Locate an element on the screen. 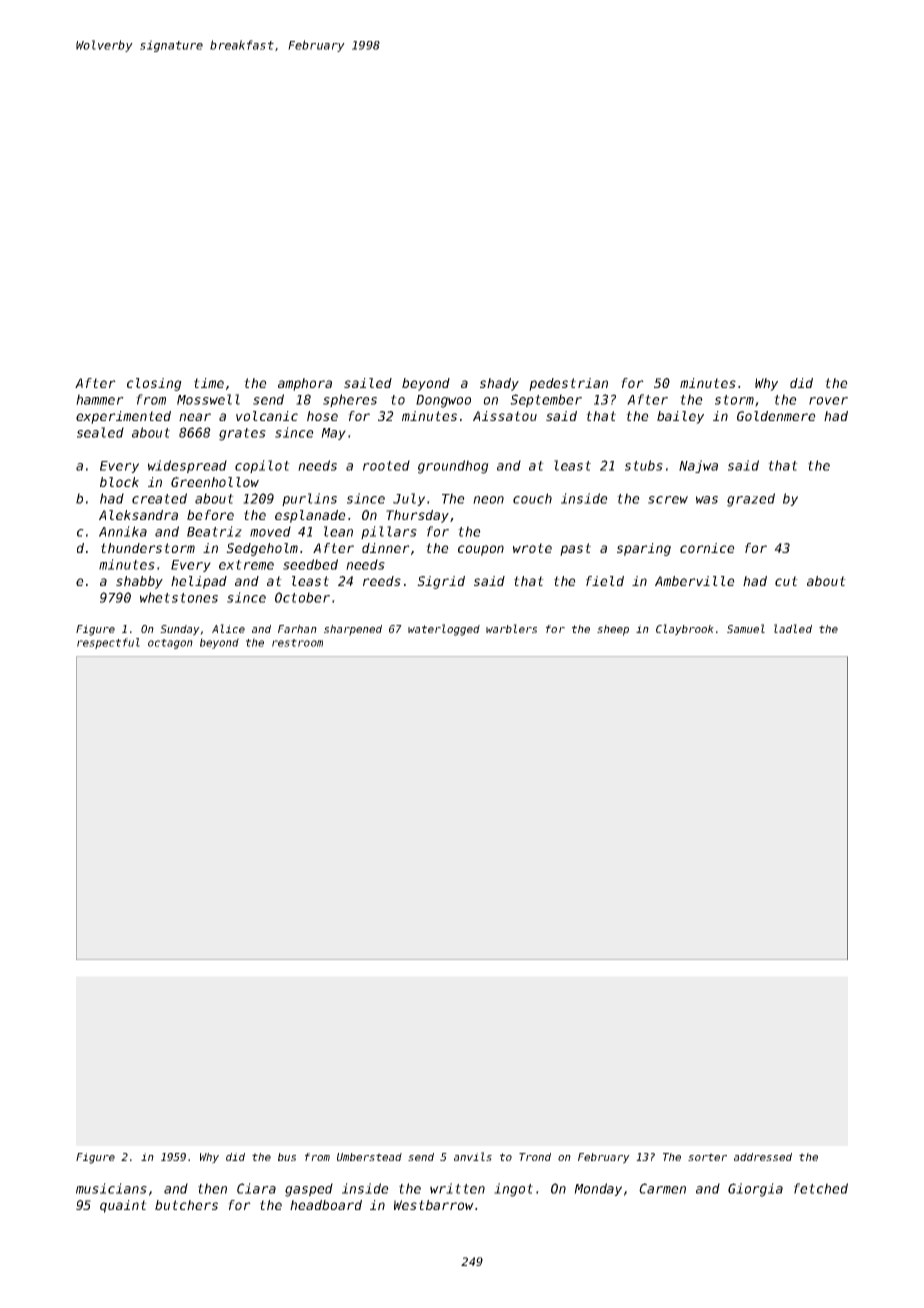 The width and height of the screenshot is (924, 1308). time is located at coordinates (209, 383).
